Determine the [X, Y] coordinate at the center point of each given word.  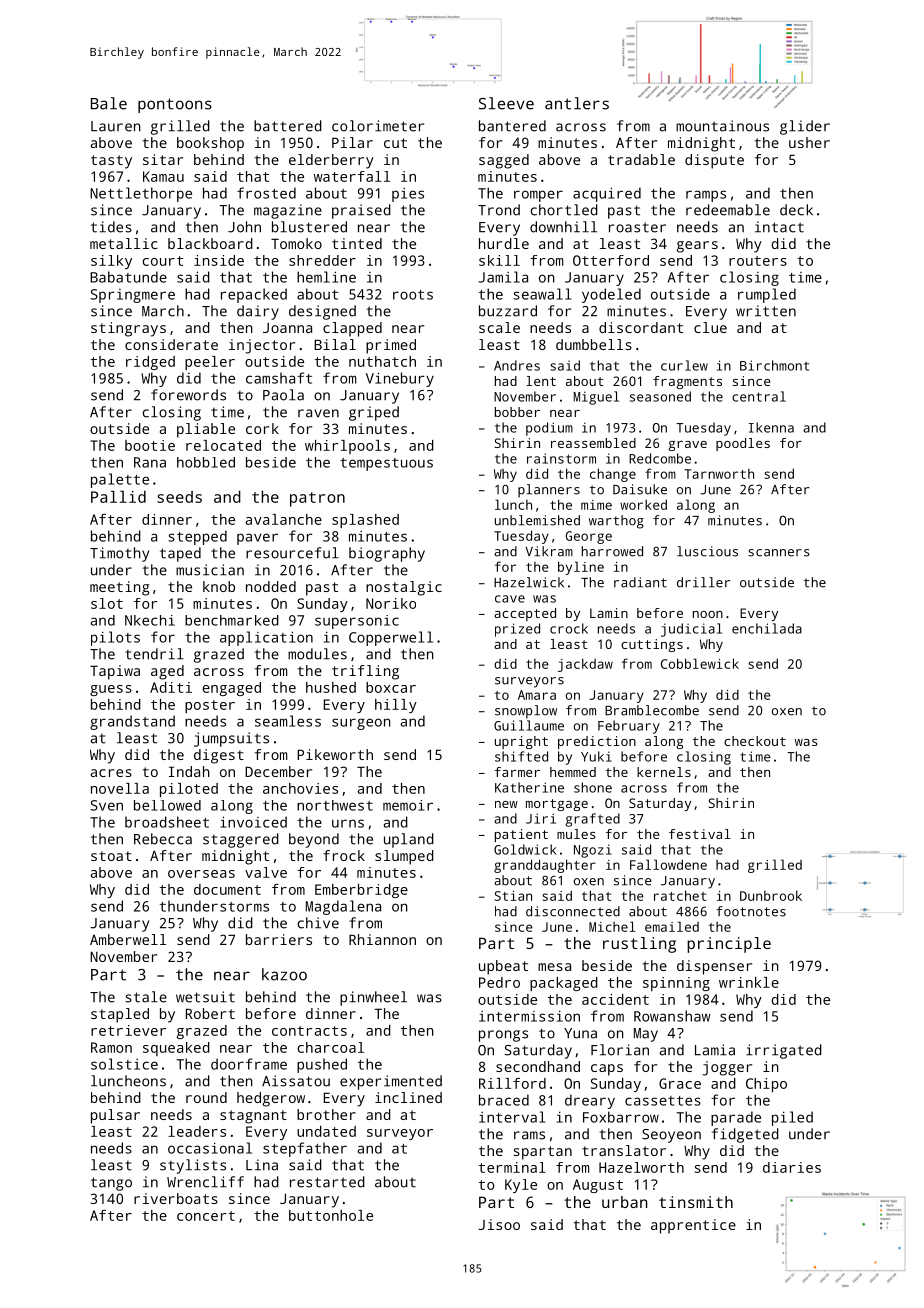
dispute [714, 161]
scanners [779, 553]
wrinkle [749, 982]
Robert [210, 1013]
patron [317, 499]
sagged [504, 161]
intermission [529, 1016]
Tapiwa [115, 672]
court [162, 261]
